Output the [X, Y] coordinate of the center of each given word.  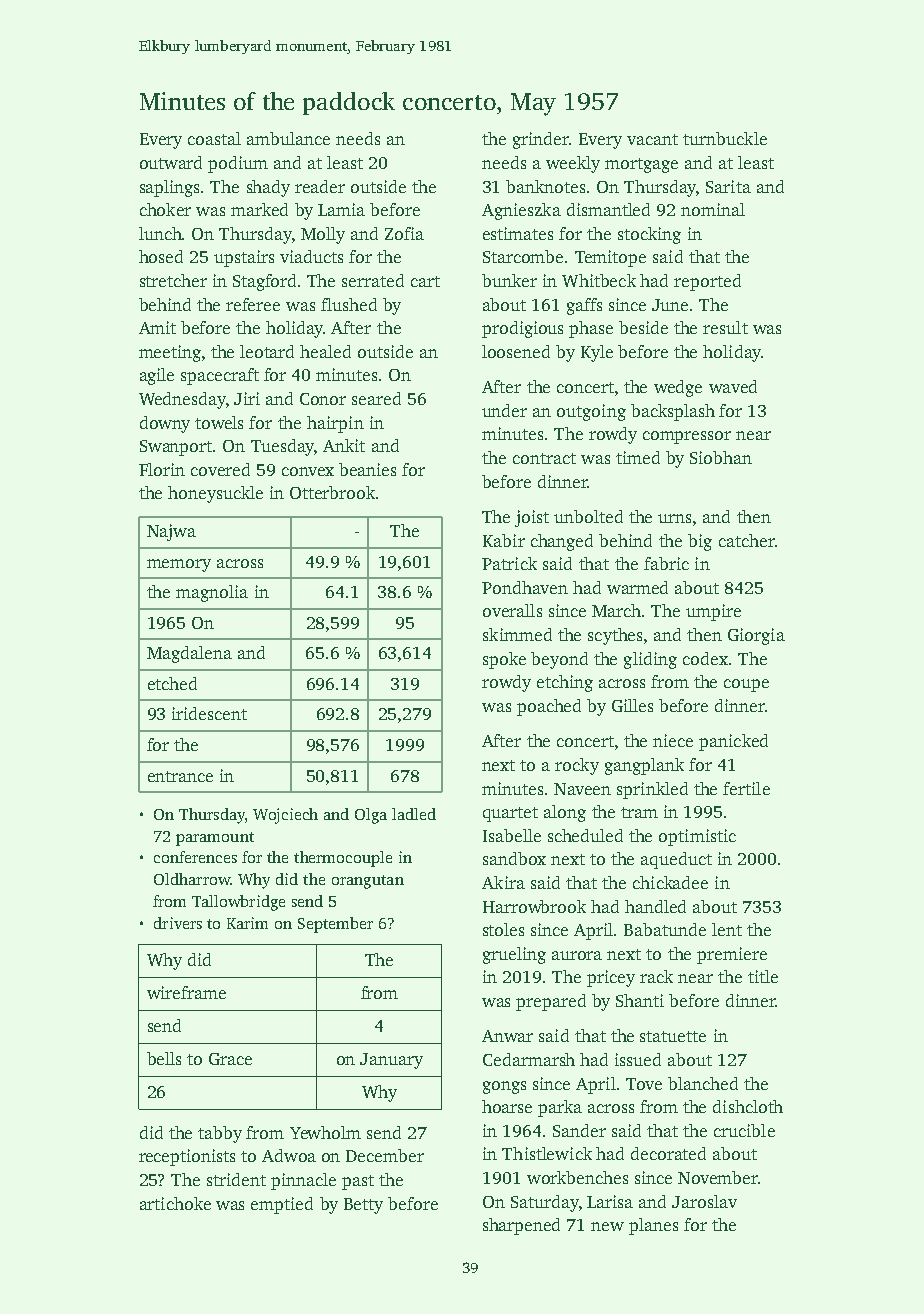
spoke [504, 660]
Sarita [728, 186]
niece [673, 740]
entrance [180, 776]
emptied [282, 1205]
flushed [349, 304]
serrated [373, 280]
